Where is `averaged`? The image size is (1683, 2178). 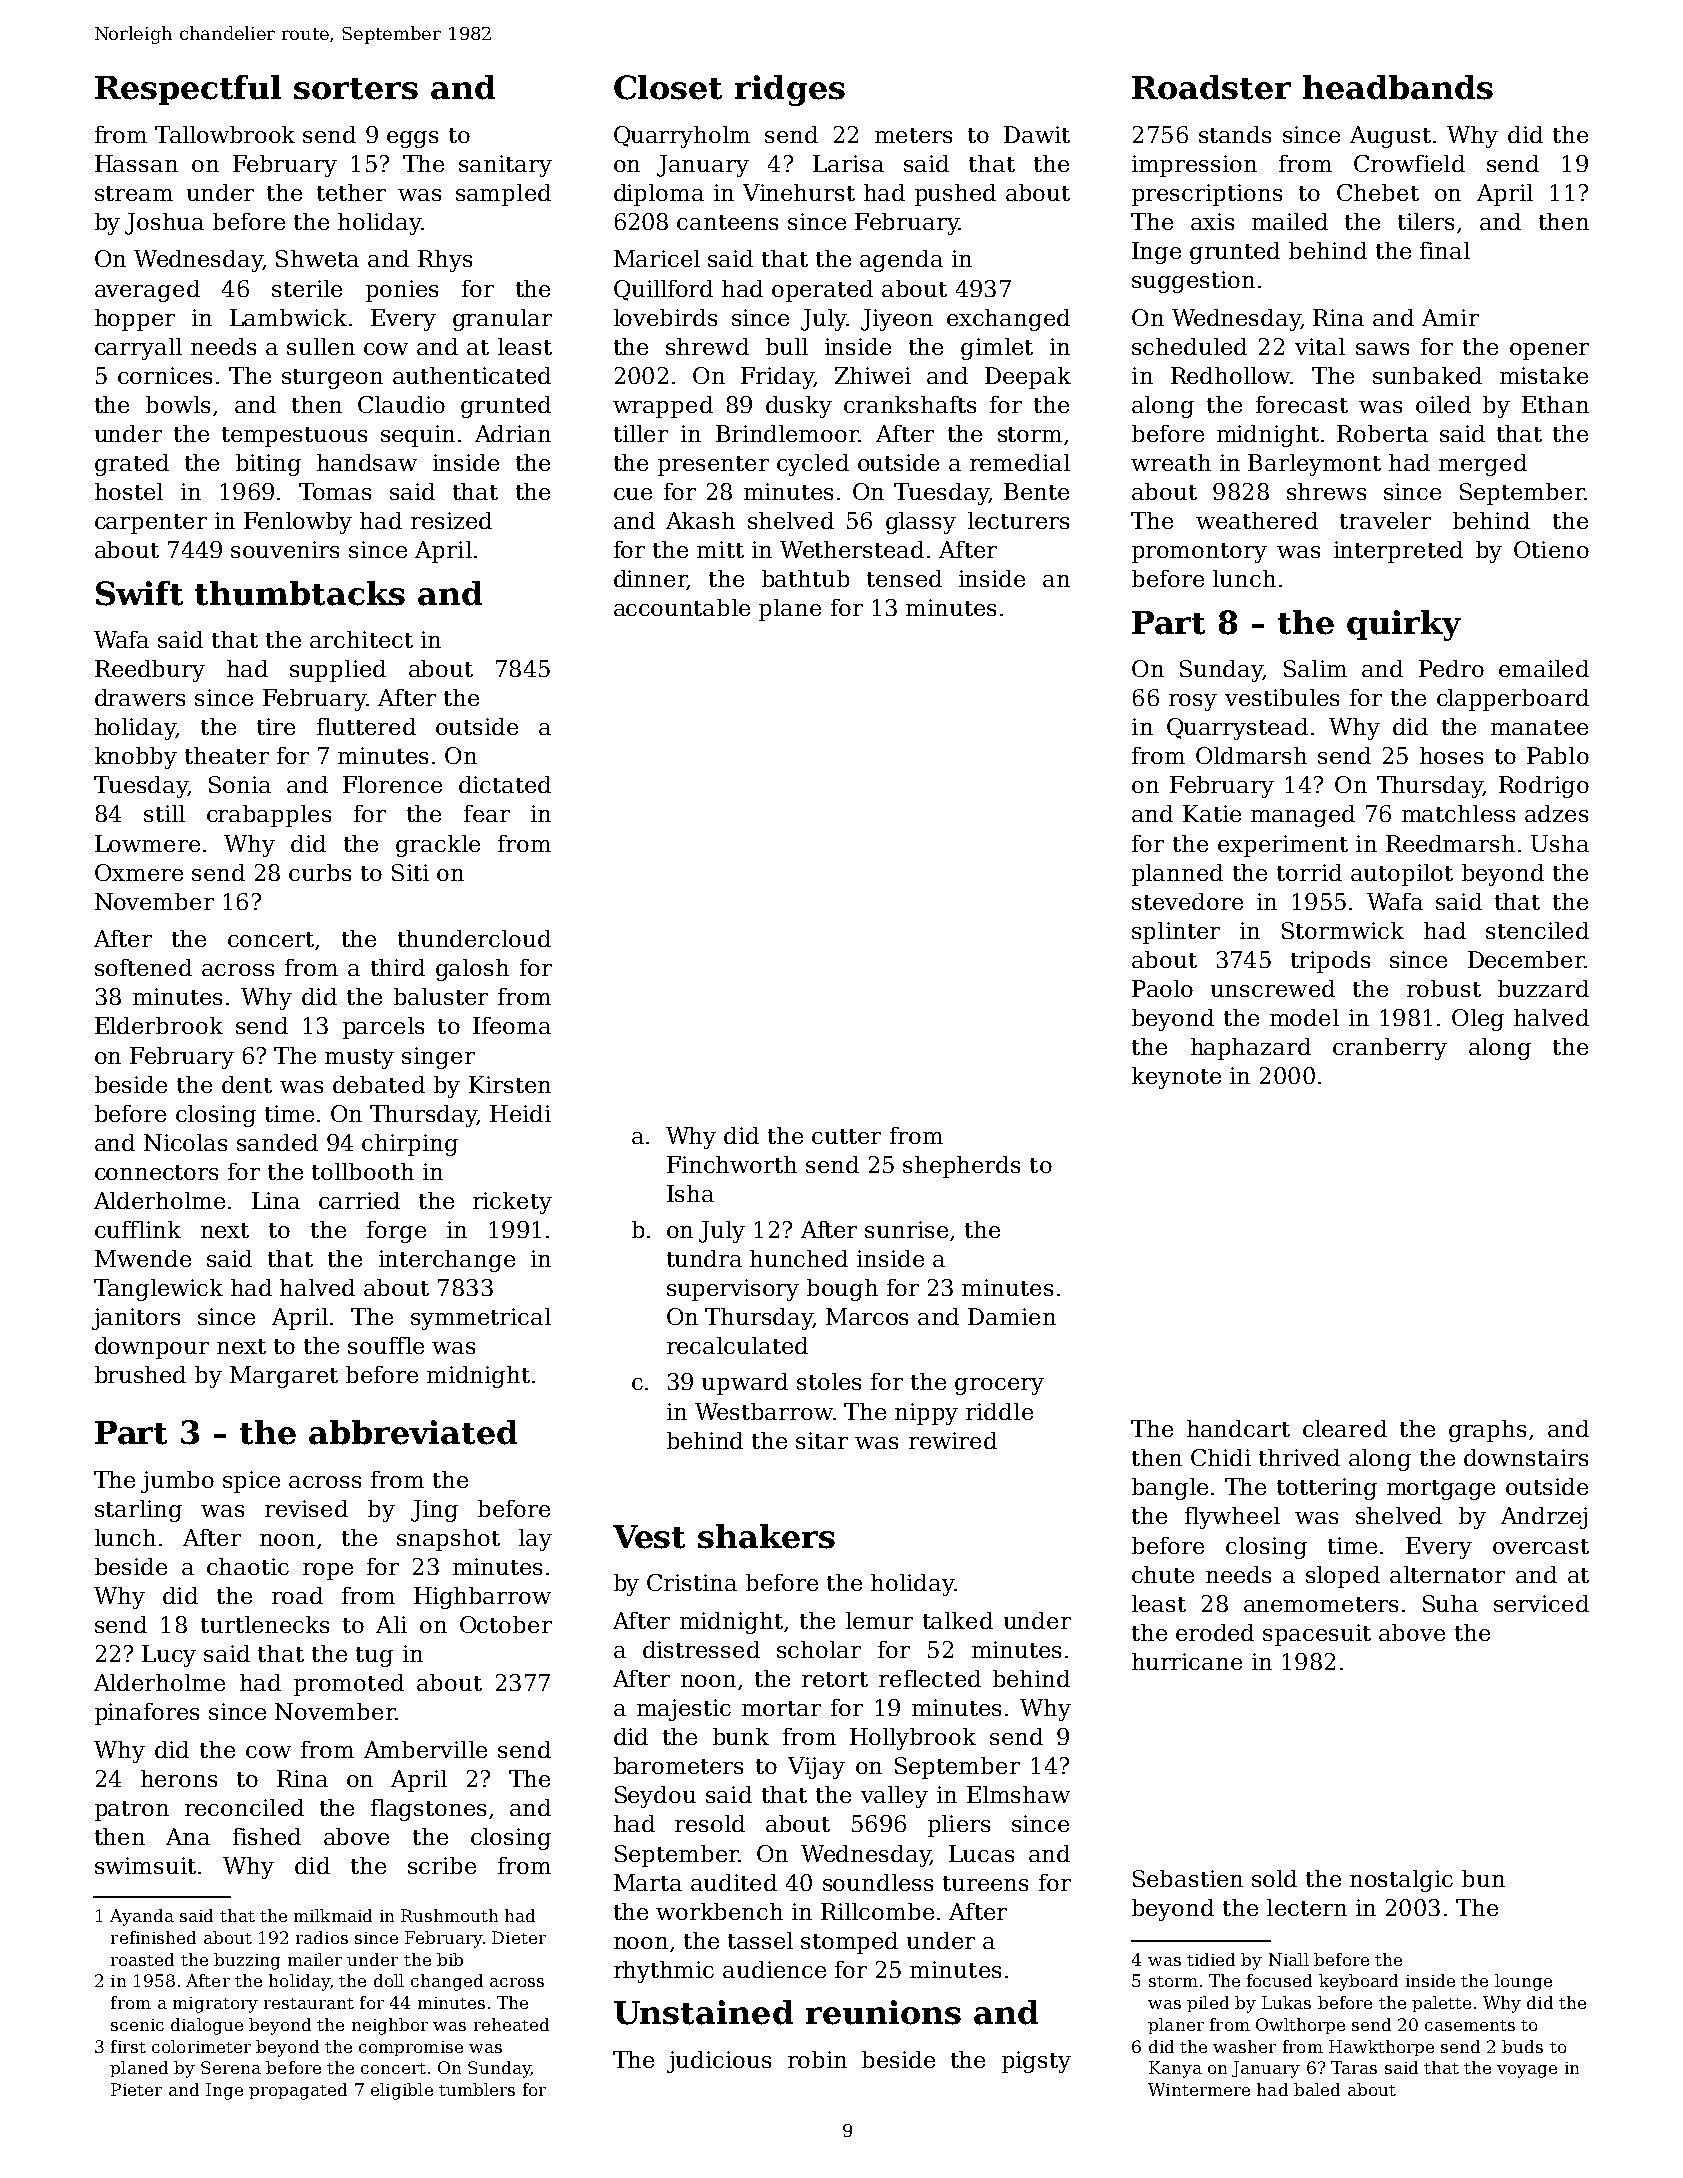 averaged is located at coordinates (147, 291).
